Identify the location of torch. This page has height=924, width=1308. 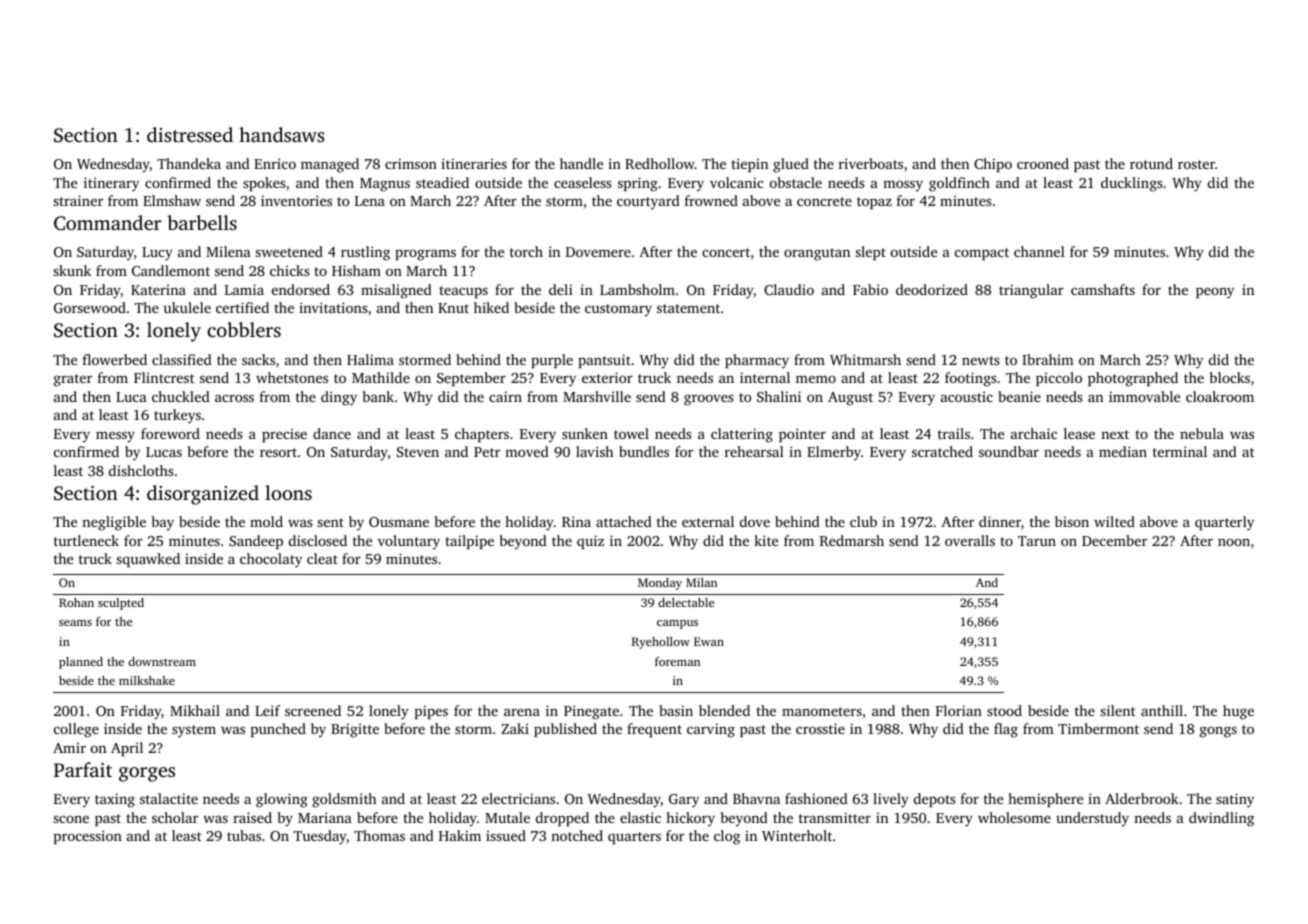
(526, 251).
